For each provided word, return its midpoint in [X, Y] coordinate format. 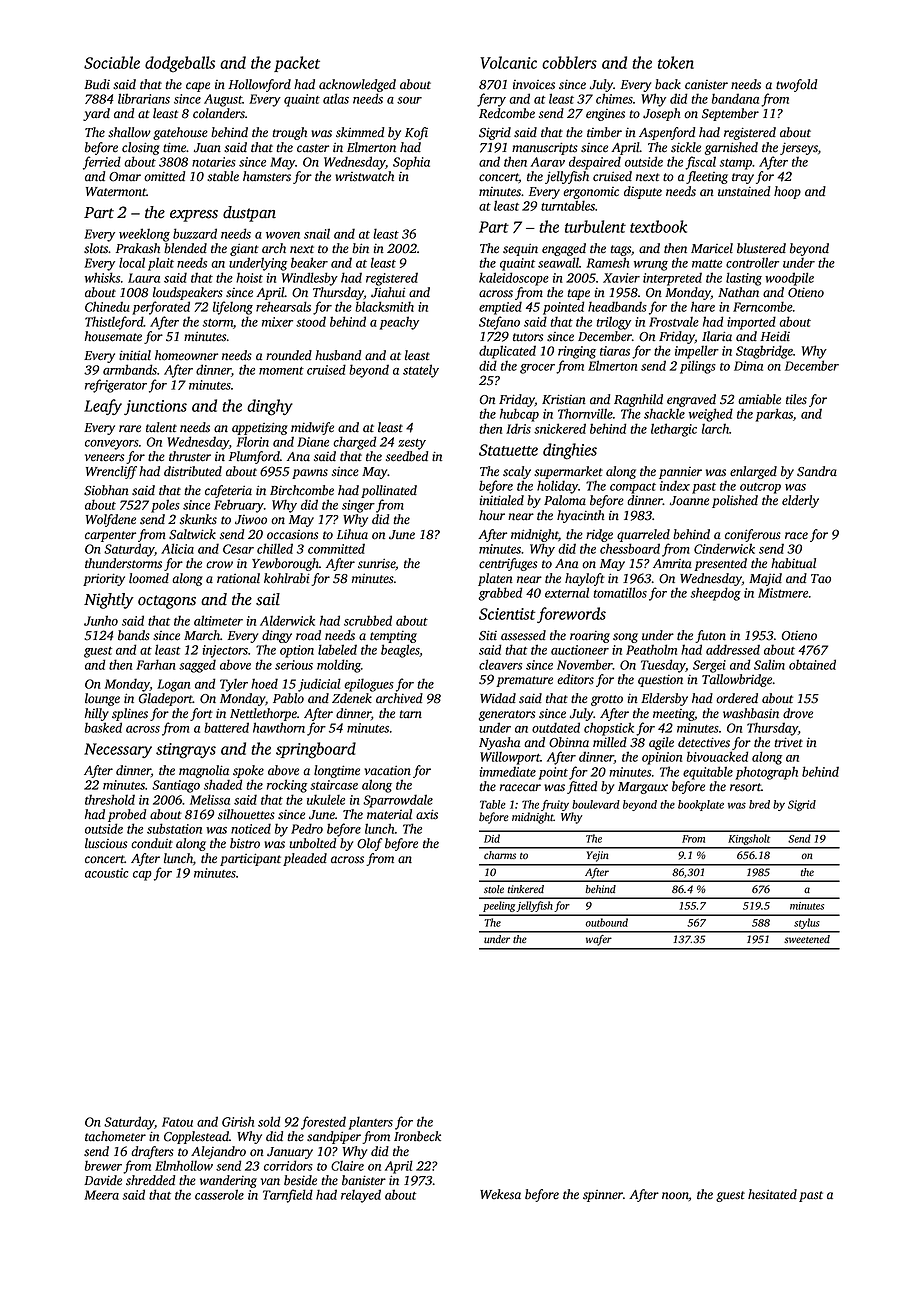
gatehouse [180, 133]
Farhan [156, 664]
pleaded [305, 859]
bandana [735, 98]
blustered [761, 248]
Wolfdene [111, 520]
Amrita [672, 564]
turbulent [595, 226]
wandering [228, 1181]
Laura [144, 278]
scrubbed [368, 620]
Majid [765, 579]
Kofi [416, 133]
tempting [393, 637]
